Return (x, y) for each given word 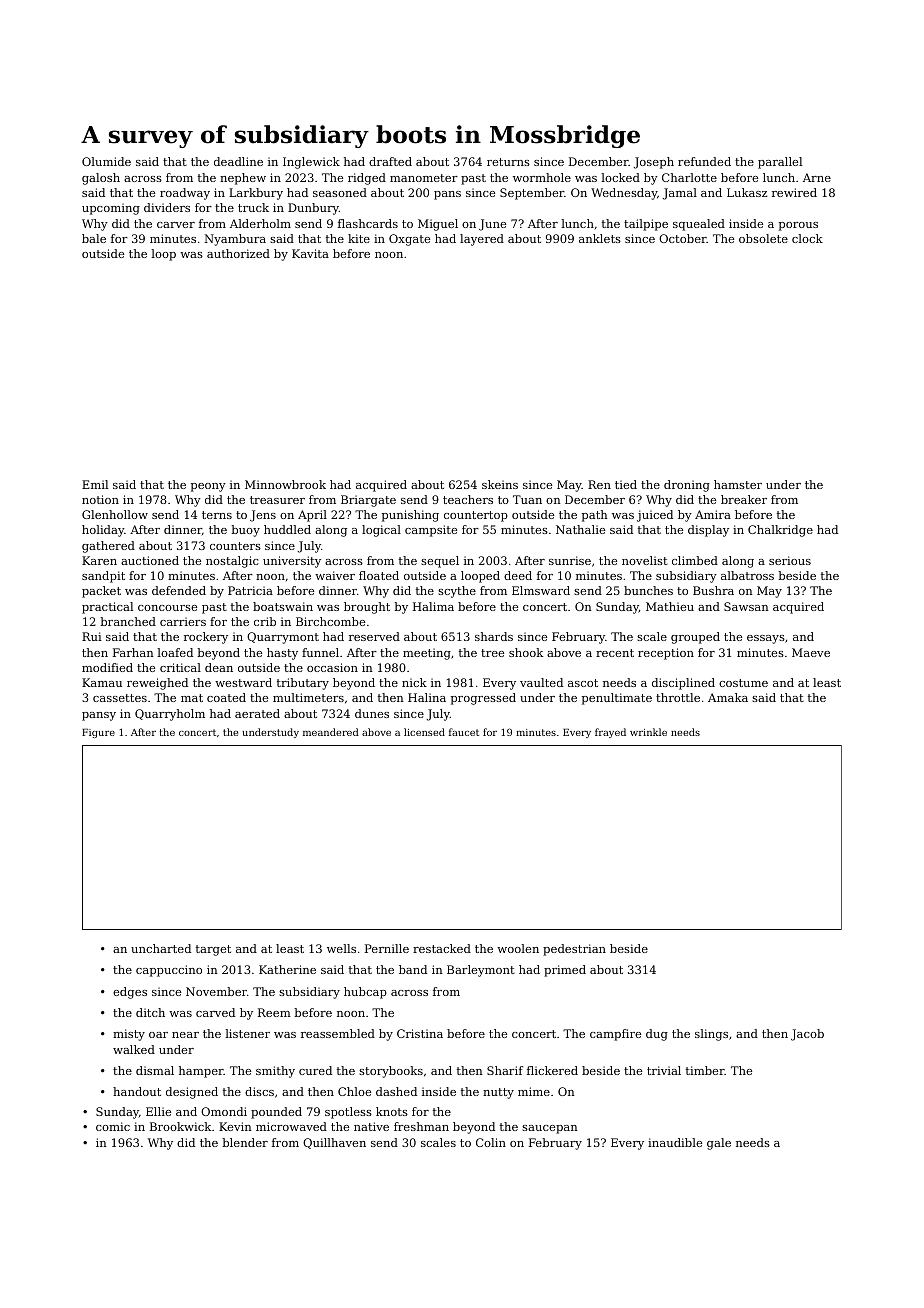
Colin (491, 1142)
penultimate (617, 699)
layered (482, 240)
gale (719, 1144)
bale (94, 238)
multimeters (308, 697)
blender (245, 1142)
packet (101, 592)
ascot (583, 683)
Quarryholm (170, 715)
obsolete (763, 238)
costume (743, 683)
